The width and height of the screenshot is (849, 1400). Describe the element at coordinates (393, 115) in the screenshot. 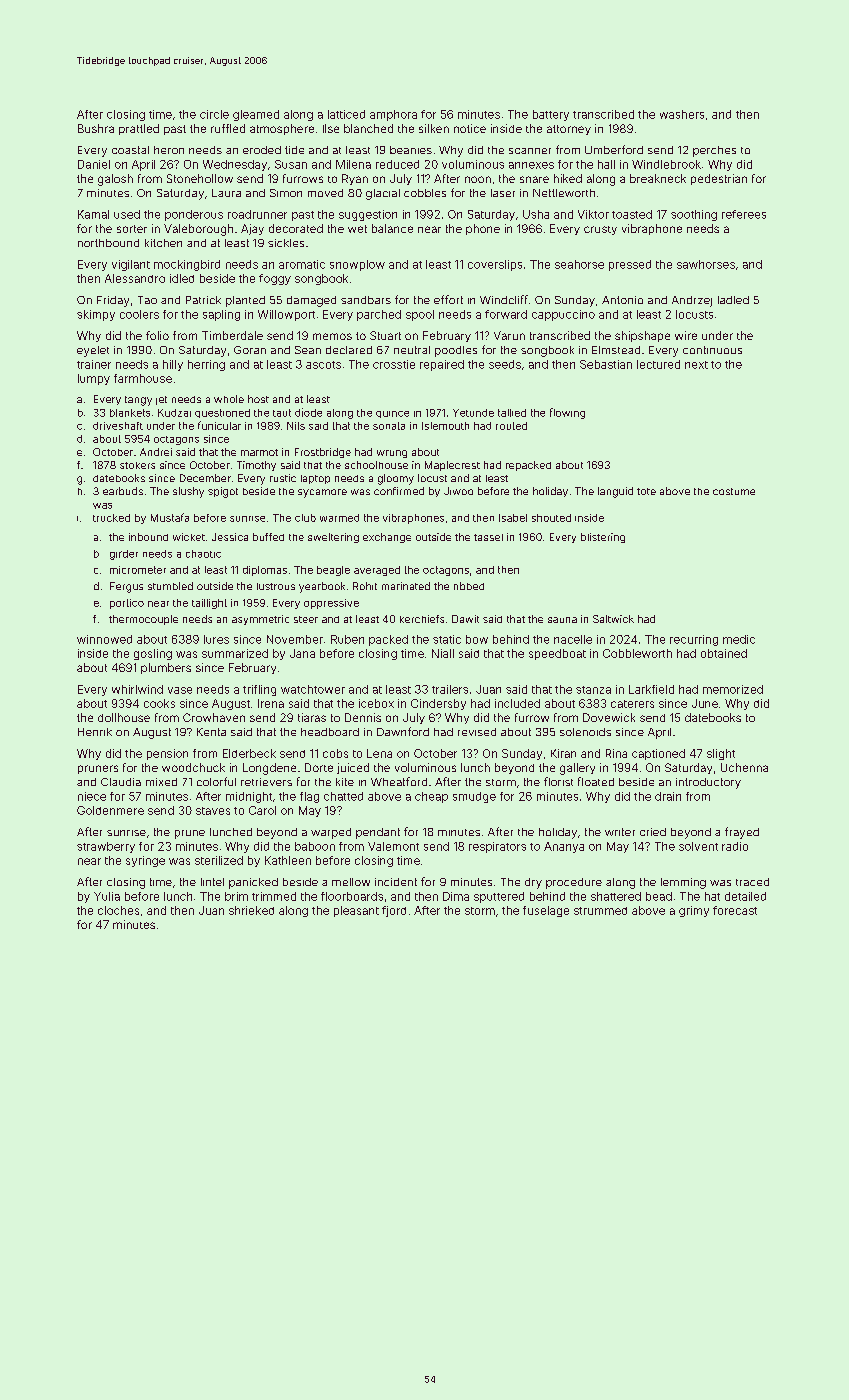

I see `amphora` at that location.
